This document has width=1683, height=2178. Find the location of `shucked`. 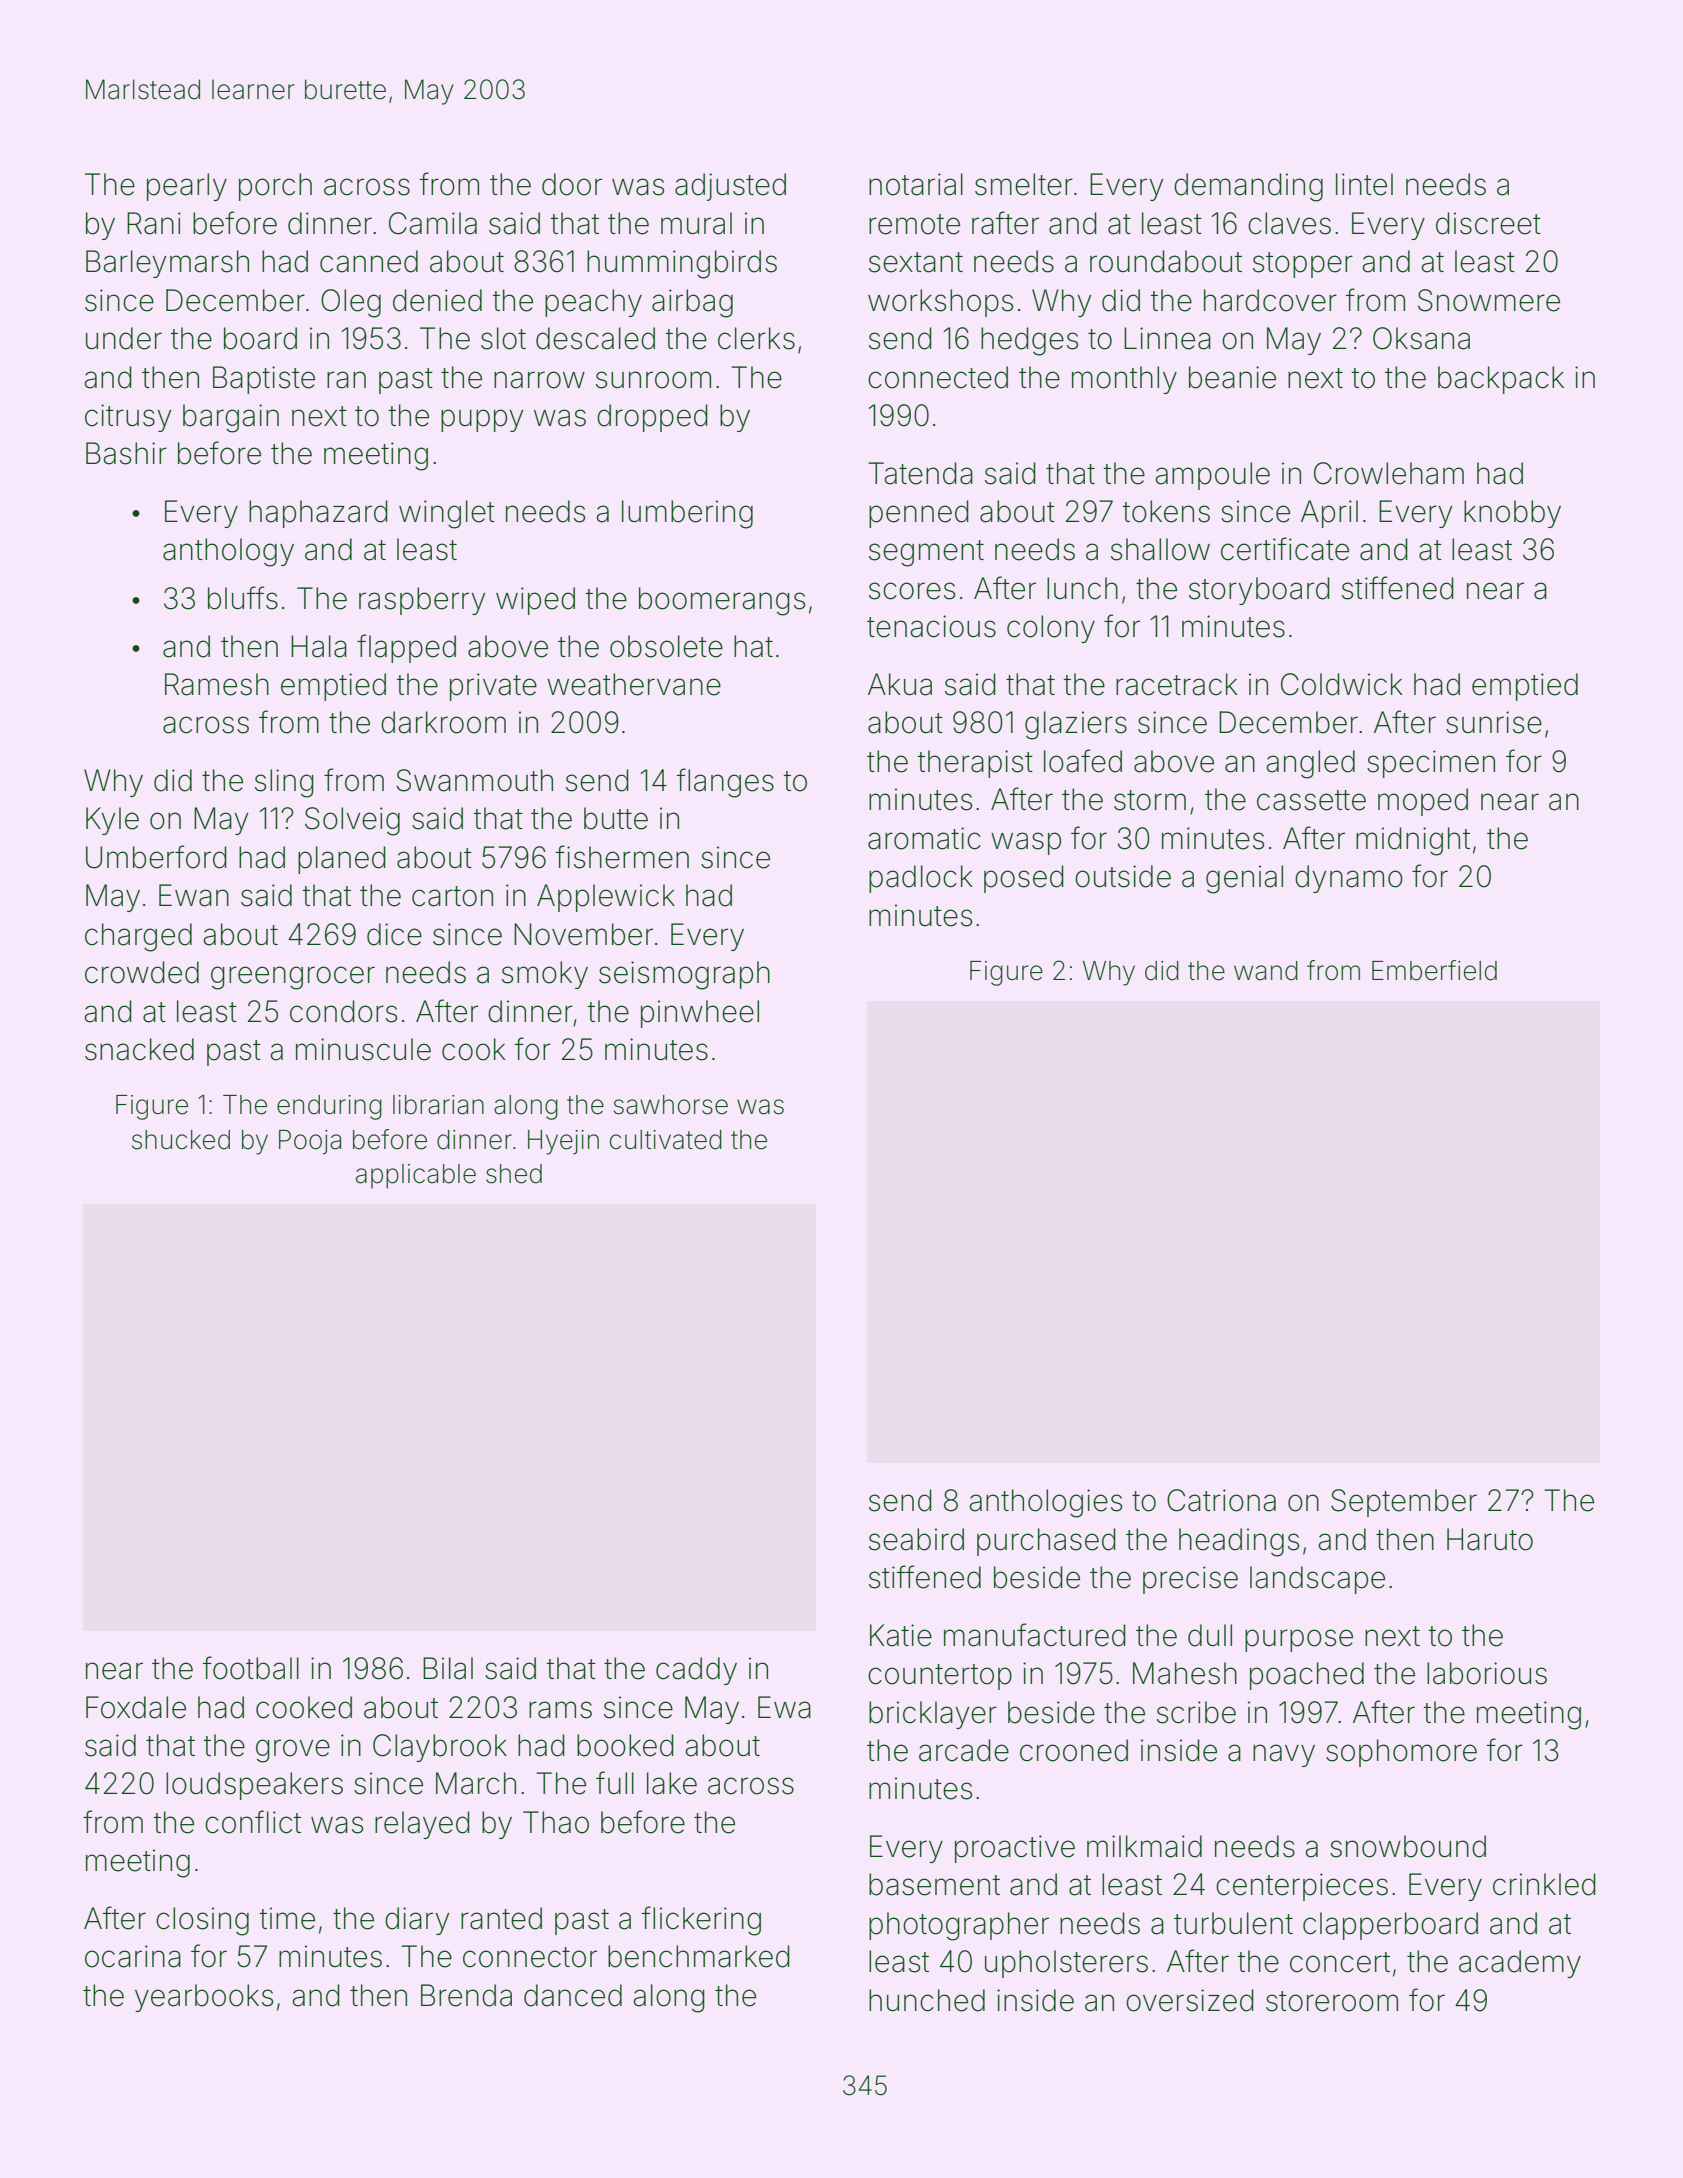

shucked is located at coordinates (181, 1140).
